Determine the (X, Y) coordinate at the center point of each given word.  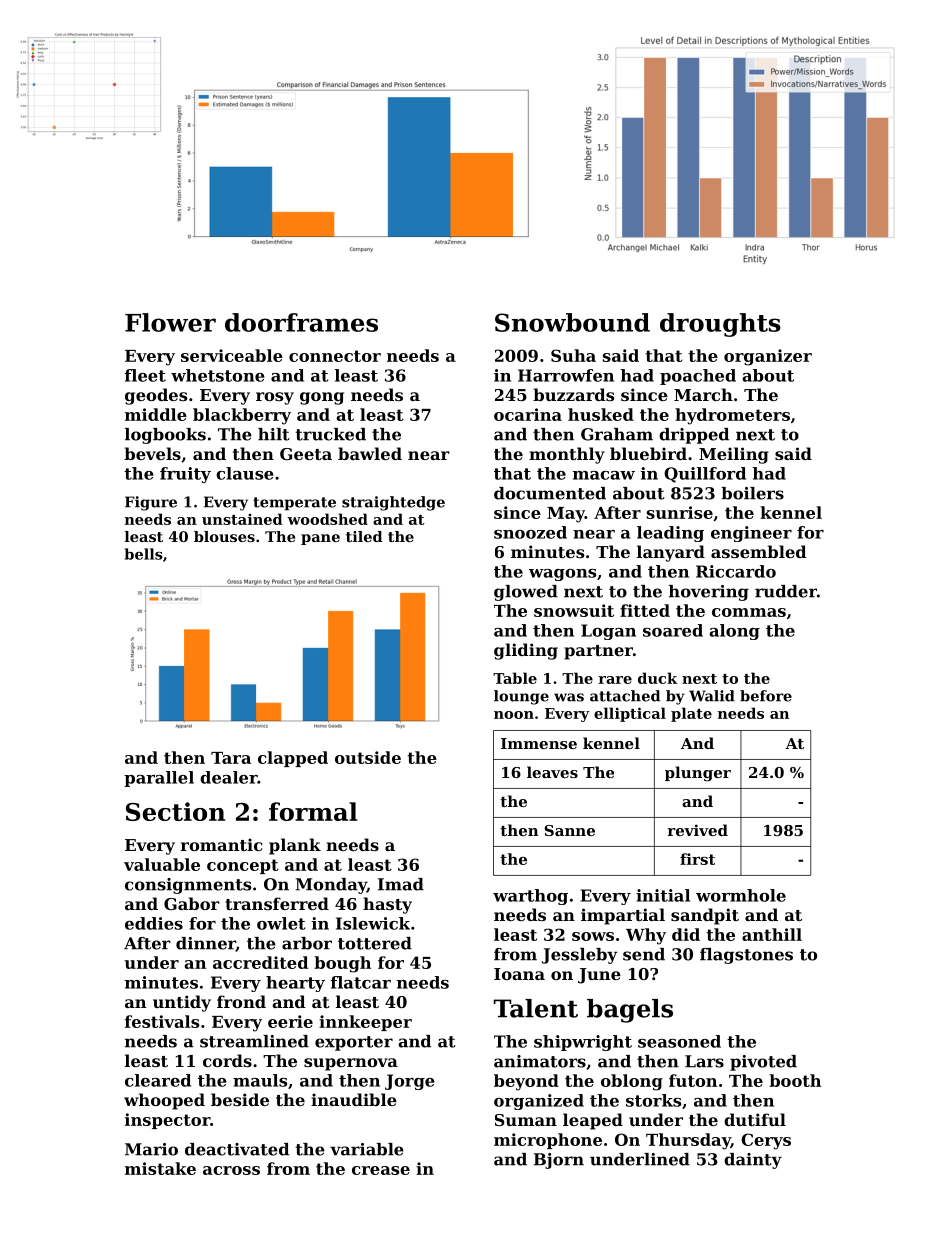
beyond (526, 1082)
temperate (294, 504)
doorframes (301, 322)
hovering (709, 593)
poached (698, 377)
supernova (351, 1064)
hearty (295, 984)
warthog (530, 897)
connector (335, 356)
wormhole (741, 895)
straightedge (393, 503)
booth (795, 1080)
